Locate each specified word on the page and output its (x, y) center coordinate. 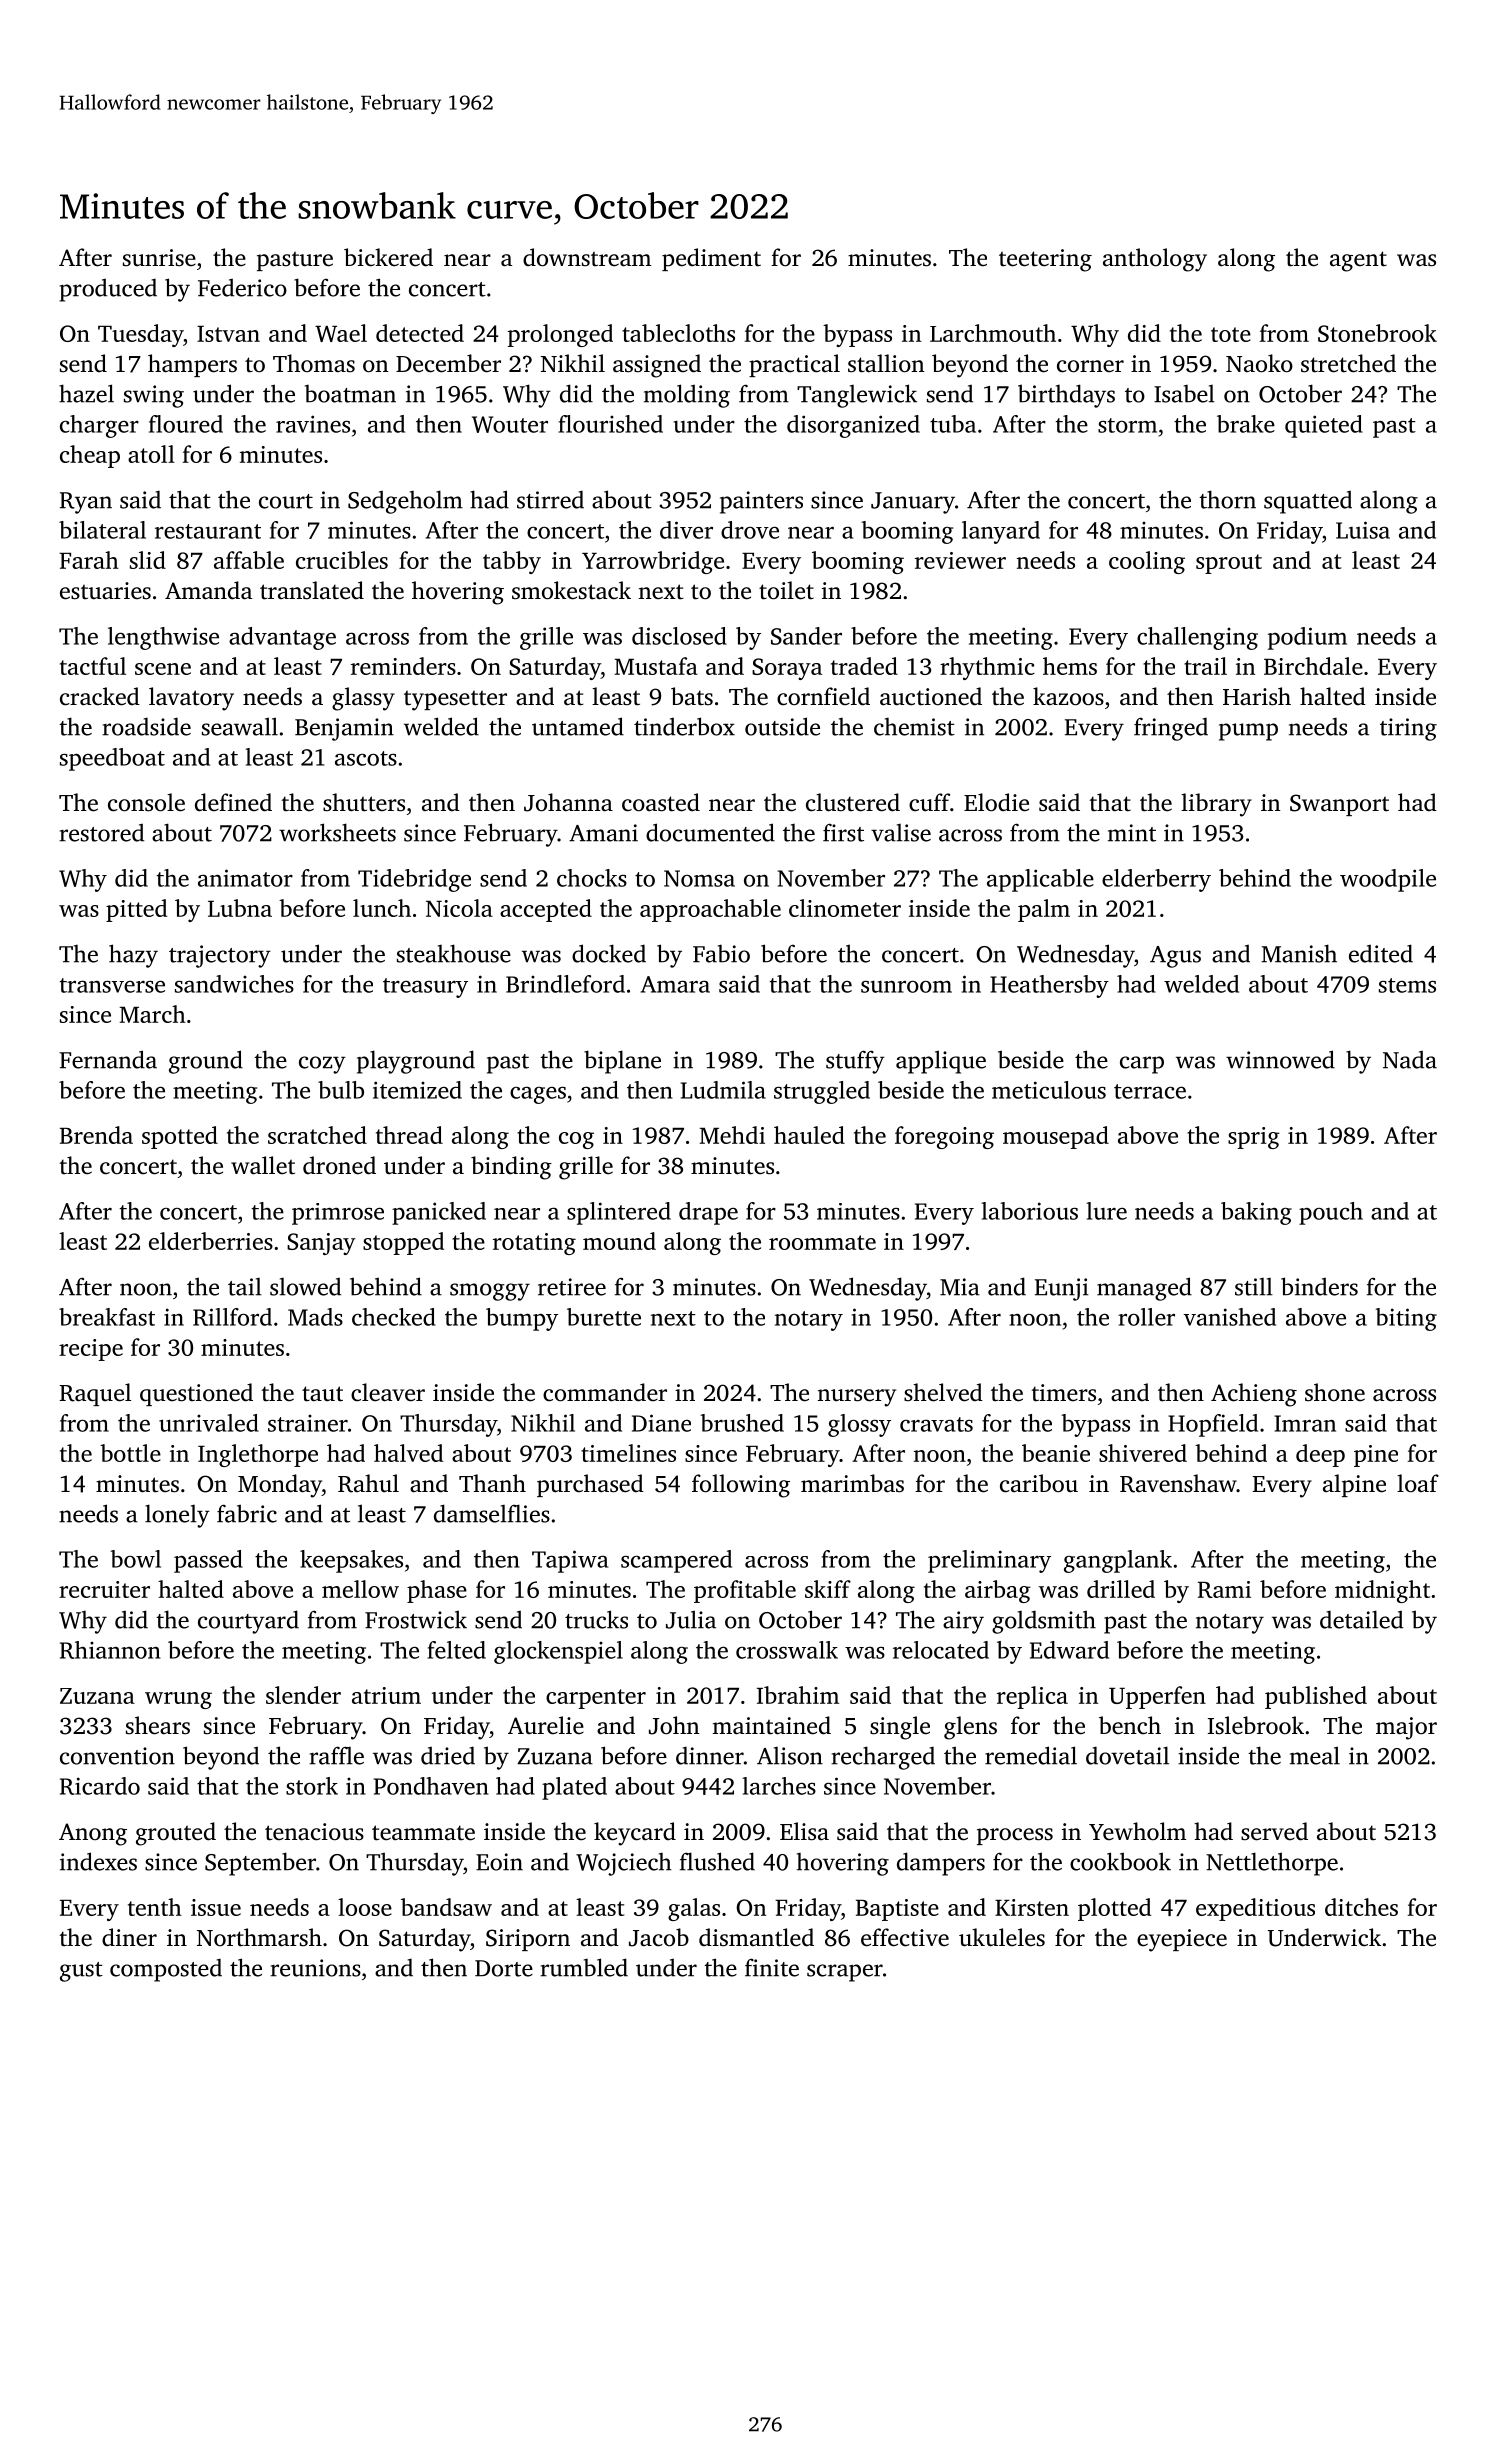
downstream (587, 257)
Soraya (787, 669)
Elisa (804, 1831)
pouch (1331, 1213)
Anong (93, 1834)
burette (604, 1317)
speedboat (112, 759)
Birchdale (1313, 666)
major (1406, 1728)
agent (1358, 261)
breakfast (107, 1317)
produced (108, 290)
